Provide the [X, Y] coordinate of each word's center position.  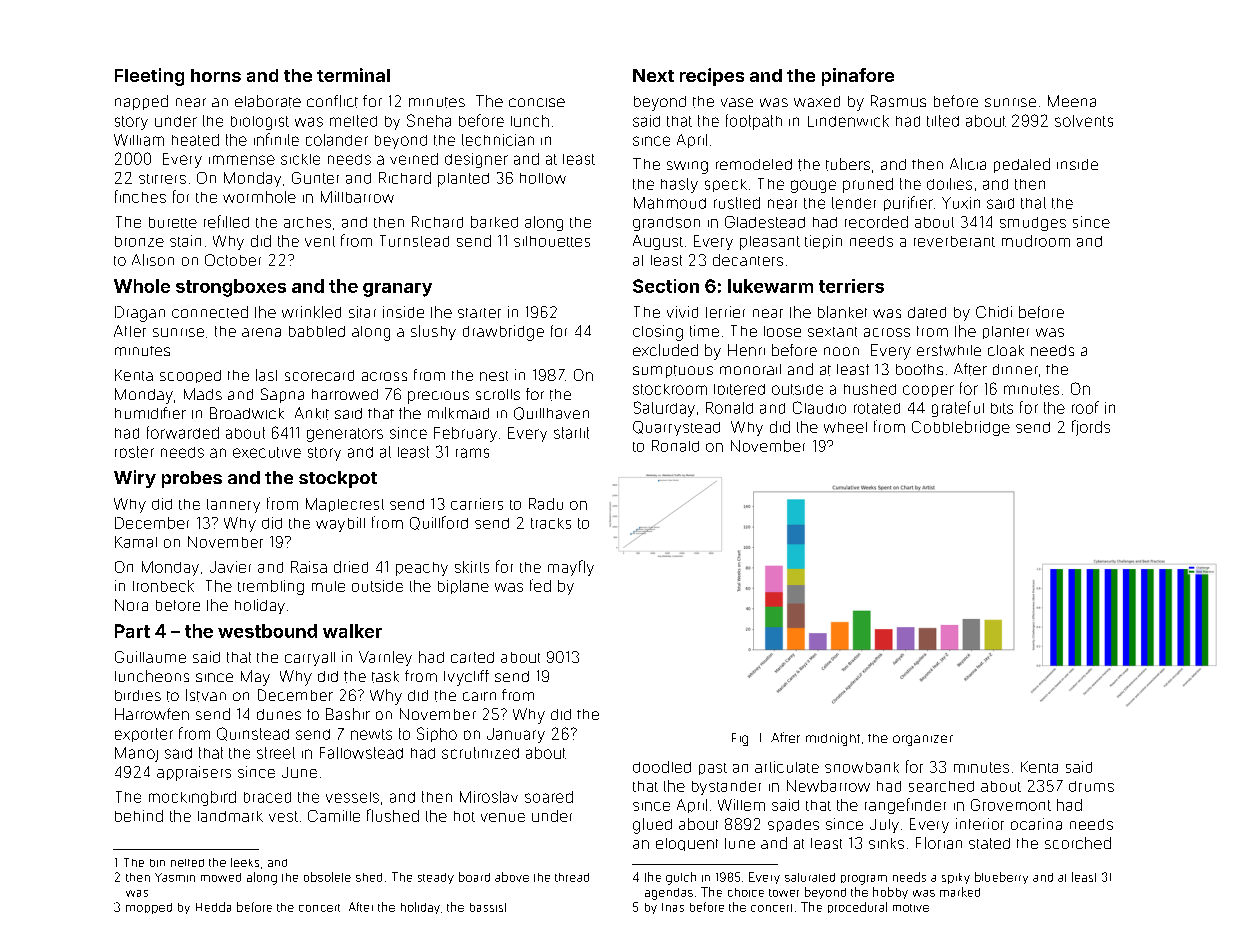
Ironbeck [163, 586]
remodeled [754, 164]
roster [134, 452]
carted [472, 657]
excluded [665, 350]
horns [216, 75]
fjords [1091, 428]
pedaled [1022, 165]
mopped [149, 908]
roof [1085, 407]
